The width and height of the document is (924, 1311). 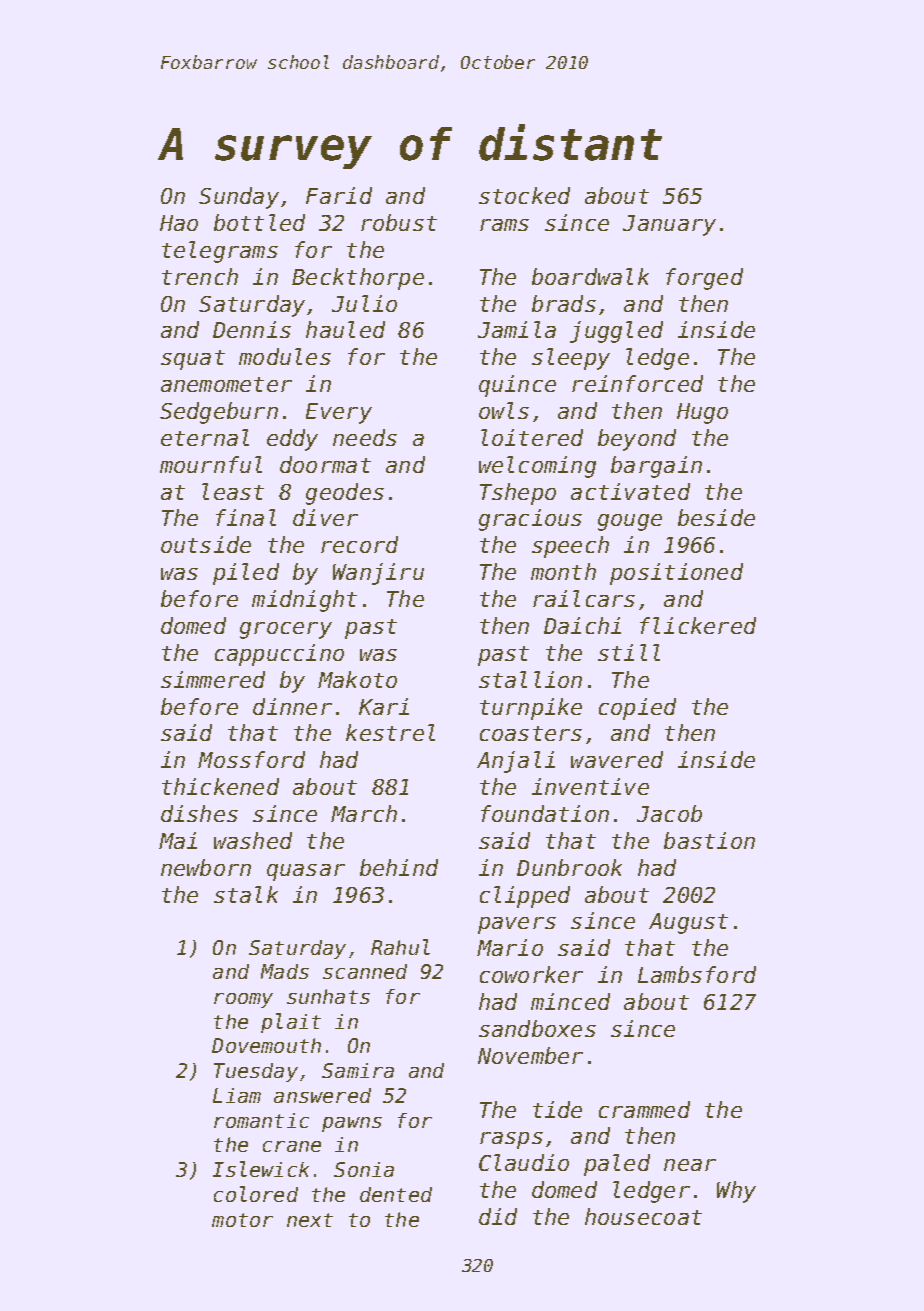 I want to click on Sunday, so click(x=239, y=198).
